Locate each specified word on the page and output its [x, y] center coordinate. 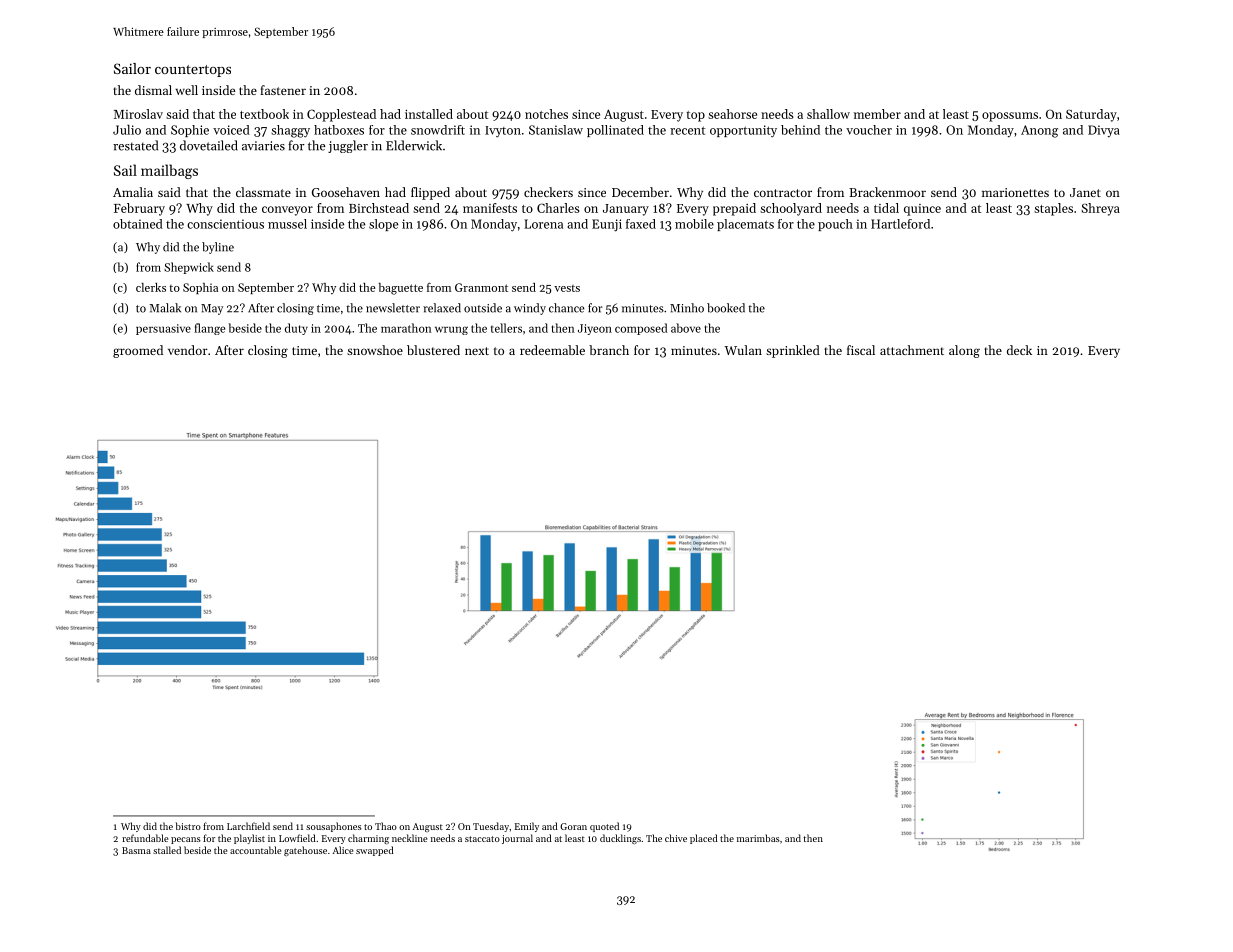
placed [704, 839]
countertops [193, 71]
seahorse [732, 114]
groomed [138, 351]
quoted [604, 827]
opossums [1010, 117]
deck [1019, 350]
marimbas [758, 838]
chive [676, 838]
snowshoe [375, 350]
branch [609, 350]
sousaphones [334, 827]
